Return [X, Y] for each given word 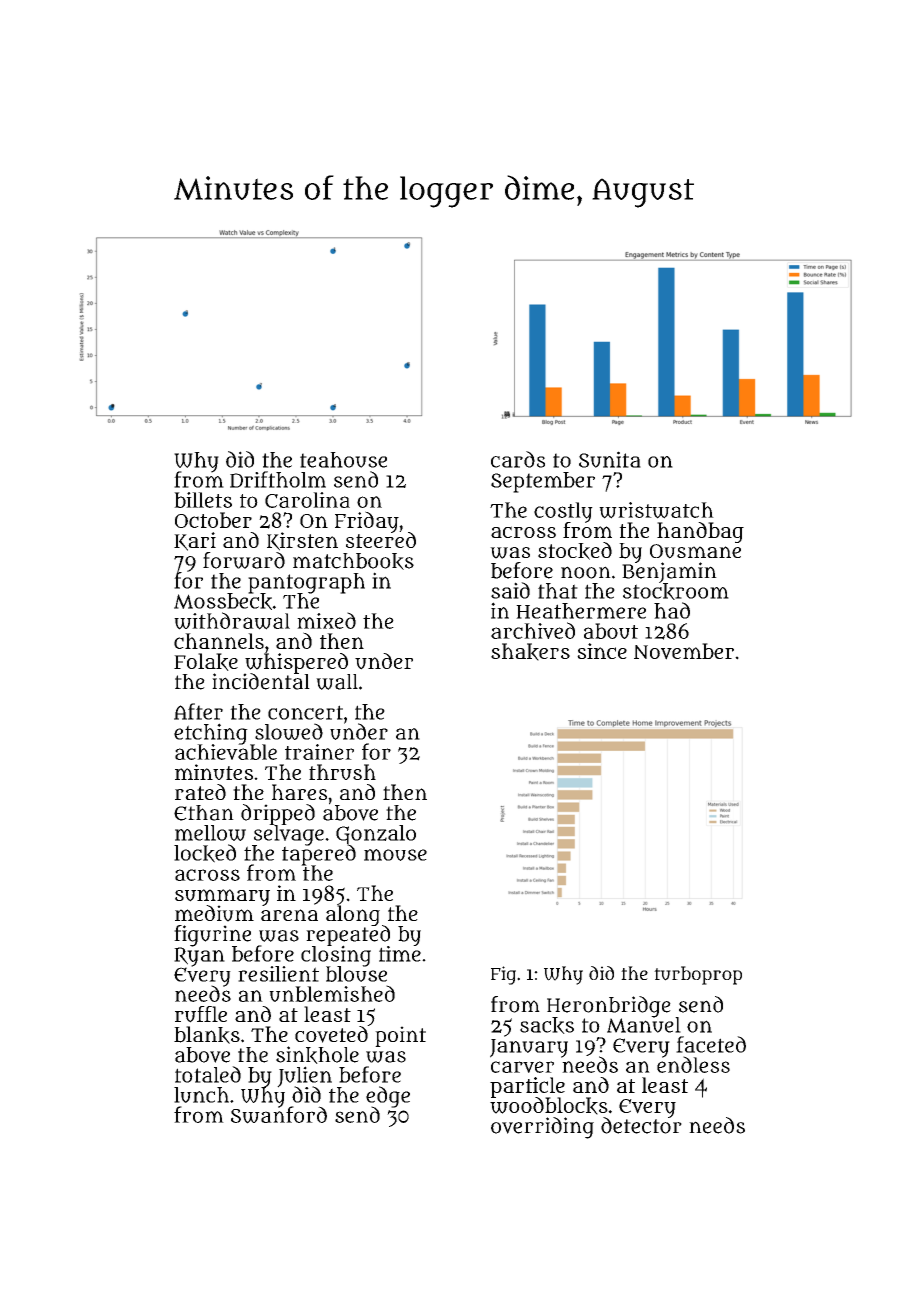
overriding [542, 1128]
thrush [342, 772]
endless [693, 1065]
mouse [395, 855]
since [602, 651]
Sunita [610, 459]
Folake [206, 662]
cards [518, 459]
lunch [201, 1095]
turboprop [698, 975]
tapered [319, 855]
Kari [195, 541]
